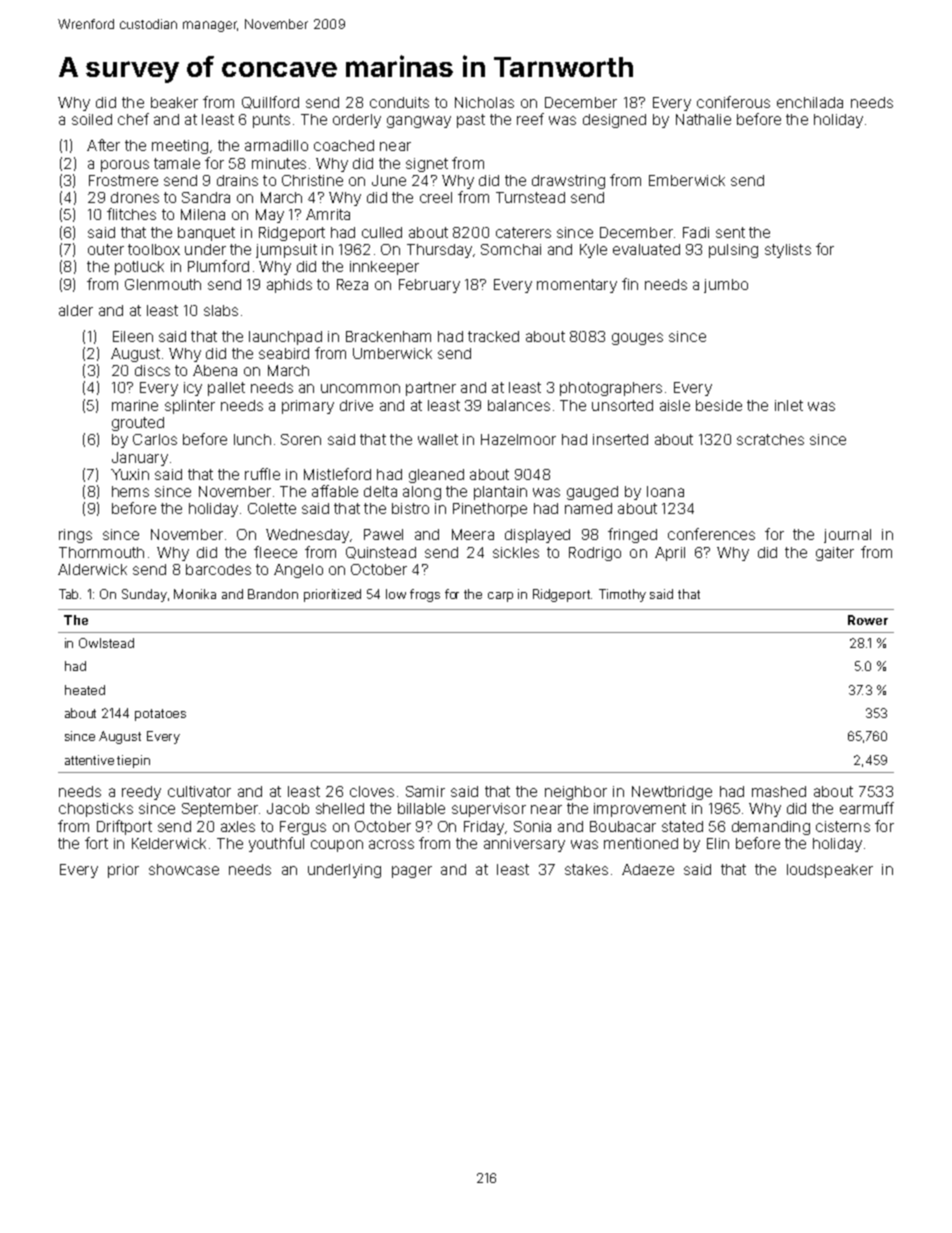 This screenshot has width=952, height=1233. What do you see at coordinates (131, 214) in the screenshot?
I see `flitches` at bounding box center [131, 214].
